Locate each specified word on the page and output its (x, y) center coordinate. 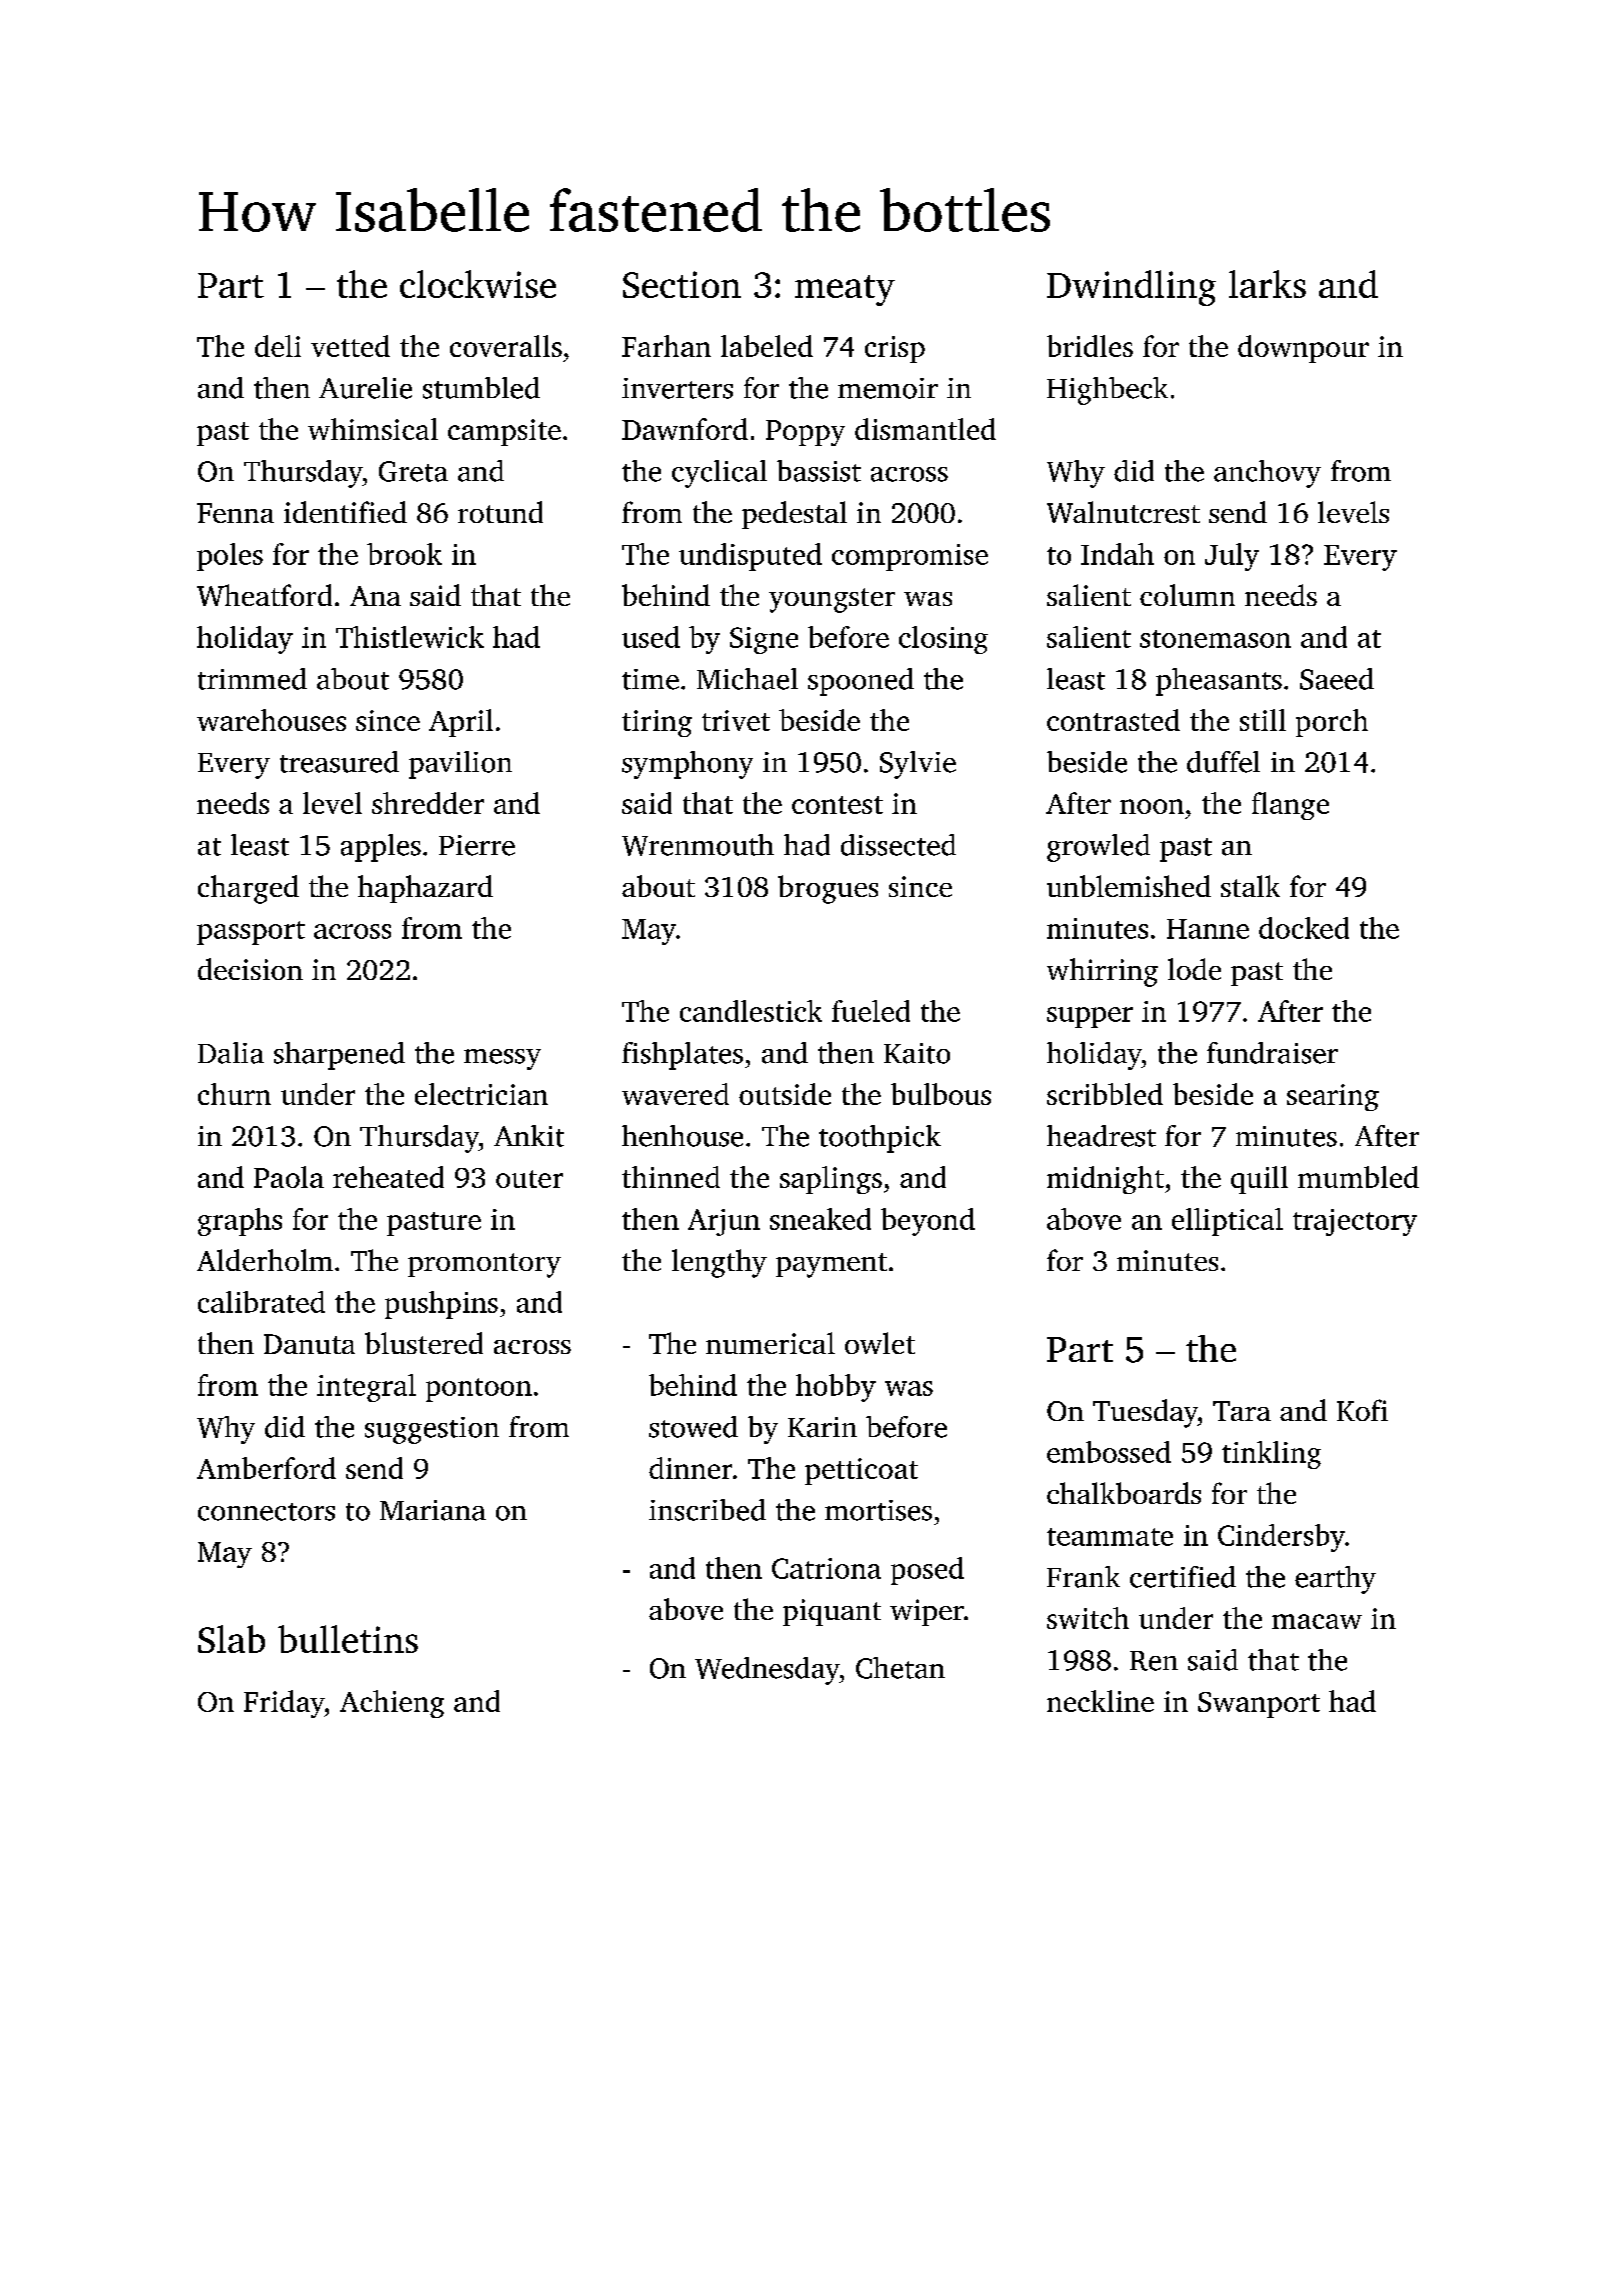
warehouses (271, 720)
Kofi (1362, 1410)
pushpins (441, 1305)
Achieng (392, 1704)
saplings (831, 1180)
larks (1267, 284)
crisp (895, 349)
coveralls (506, 346)
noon (1152, 806)
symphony (687, 765)
